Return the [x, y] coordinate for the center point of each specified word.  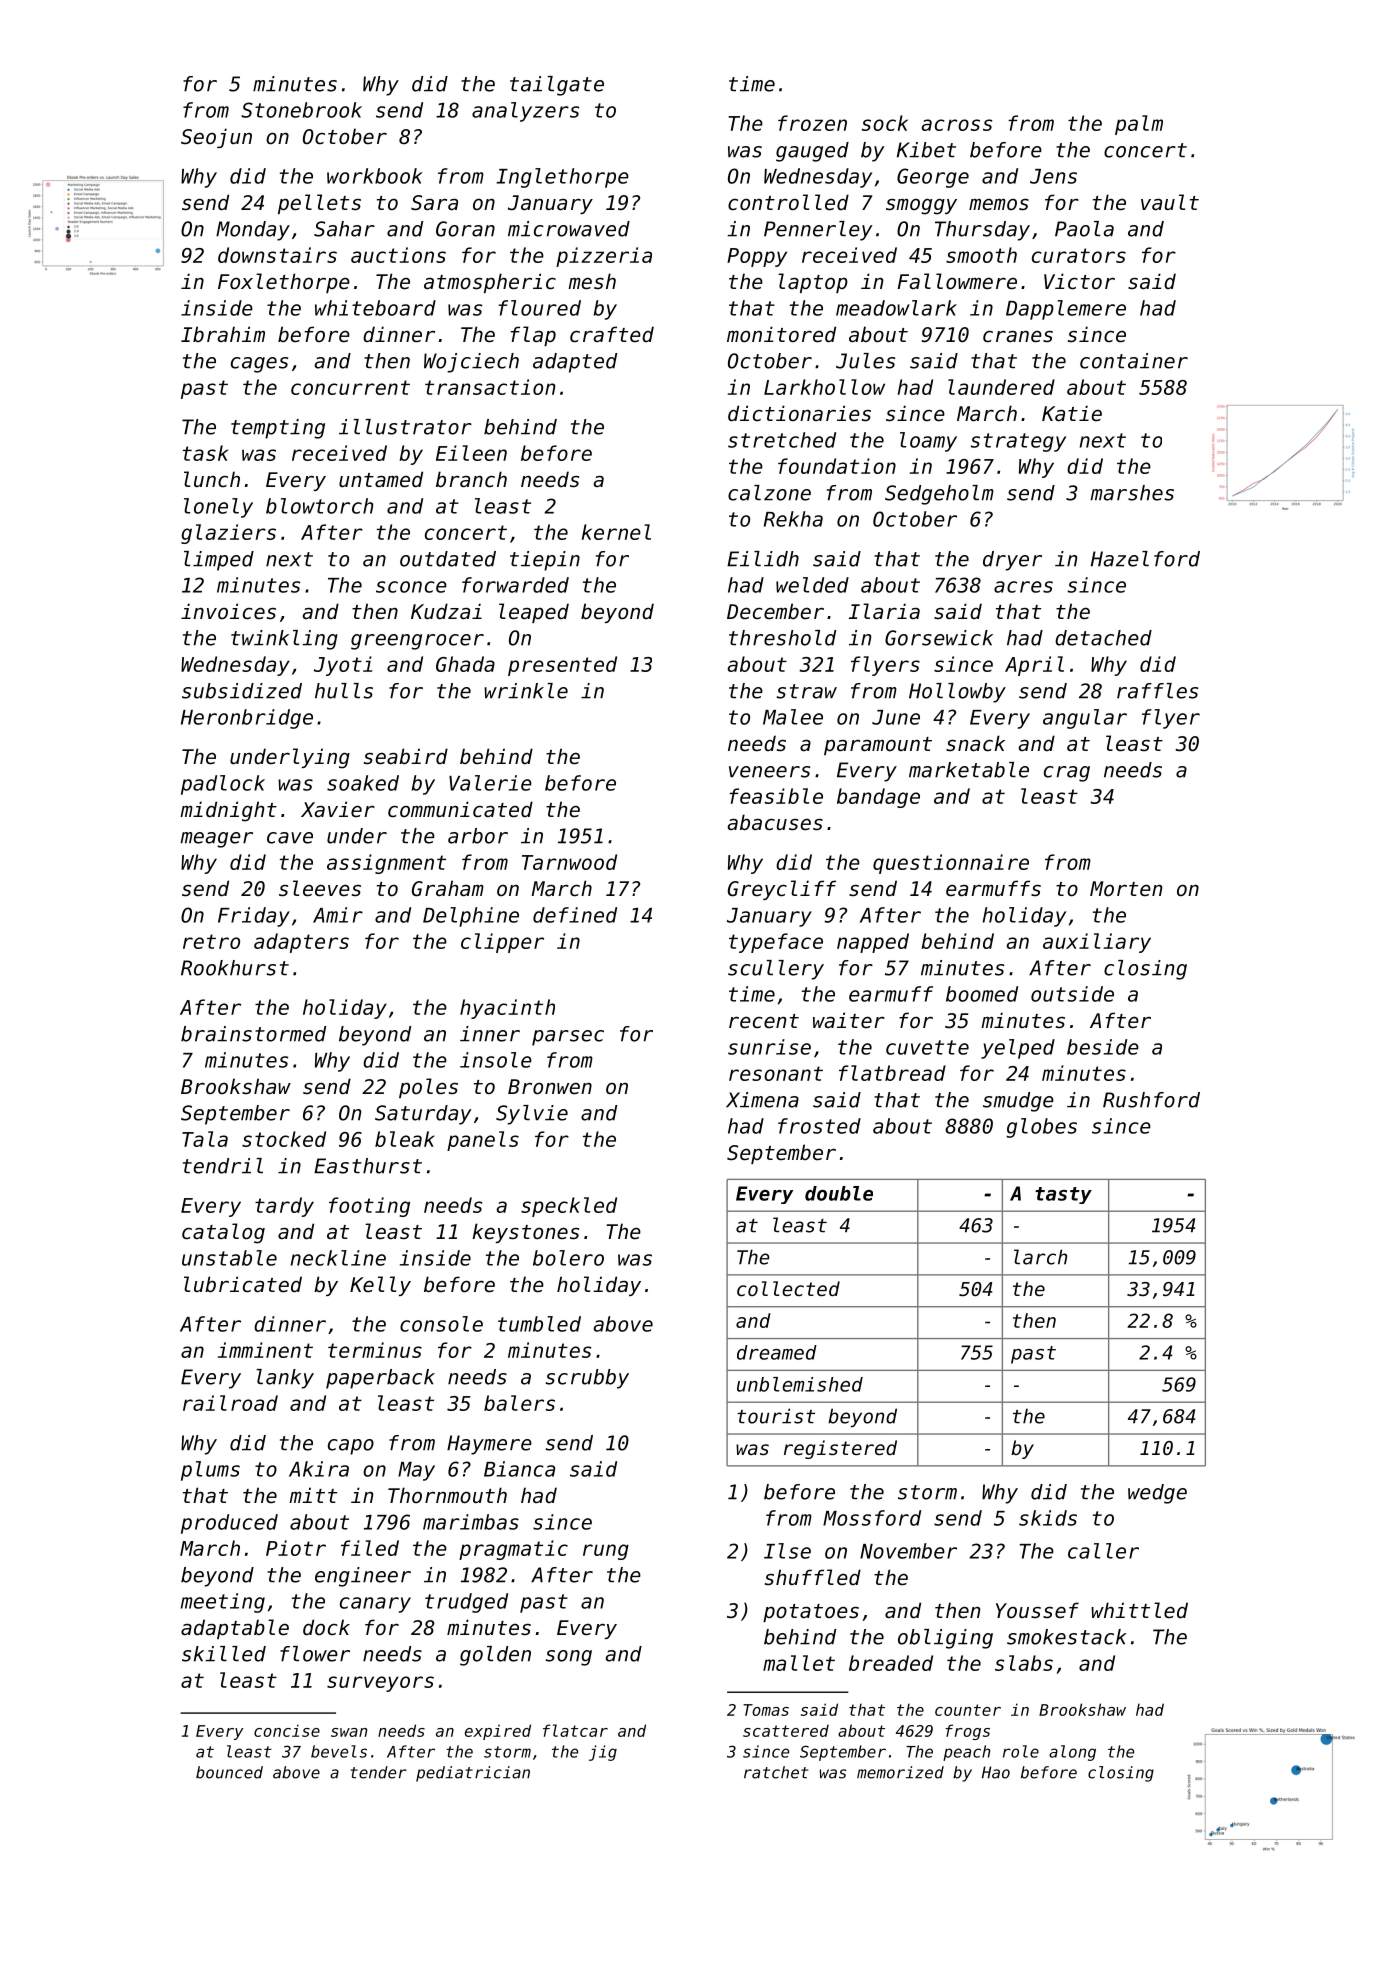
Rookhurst [235, 968]
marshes [1132, 493]
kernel [616, 532]
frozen [812, 123]
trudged [466, 1603]
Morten [1126, 889]
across [957, 125]
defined [575, 915]
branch [471, 479]
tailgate [557, 86]
